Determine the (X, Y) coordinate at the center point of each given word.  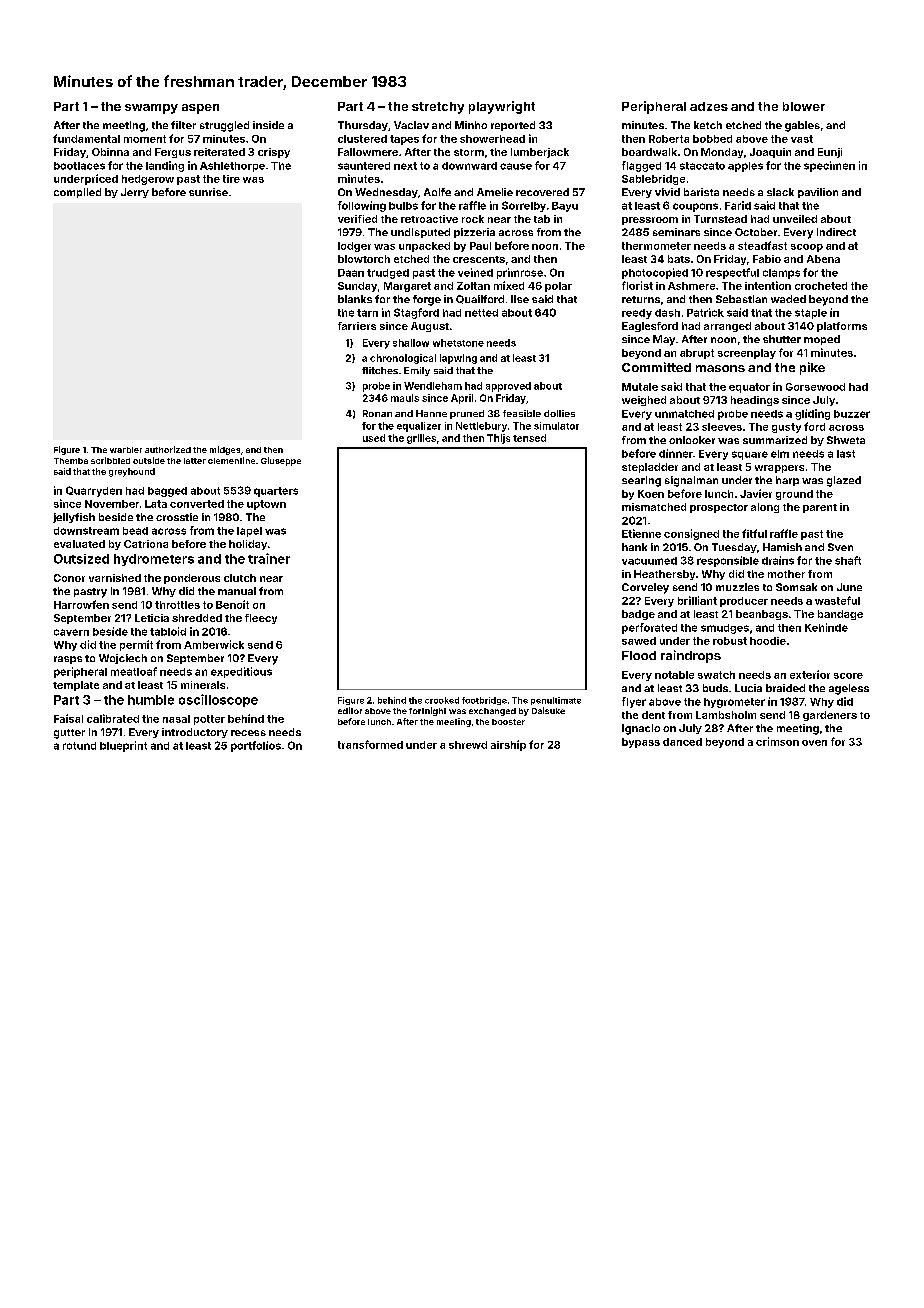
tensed (529, 438)
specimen (829, 166)
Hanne (431, 413)
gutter (69, 734)
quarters (276, 492)
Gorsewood (815, 387)
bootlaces (79, 166)
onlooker (692, 440)
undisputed (420, 233)
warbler (126, 450)
